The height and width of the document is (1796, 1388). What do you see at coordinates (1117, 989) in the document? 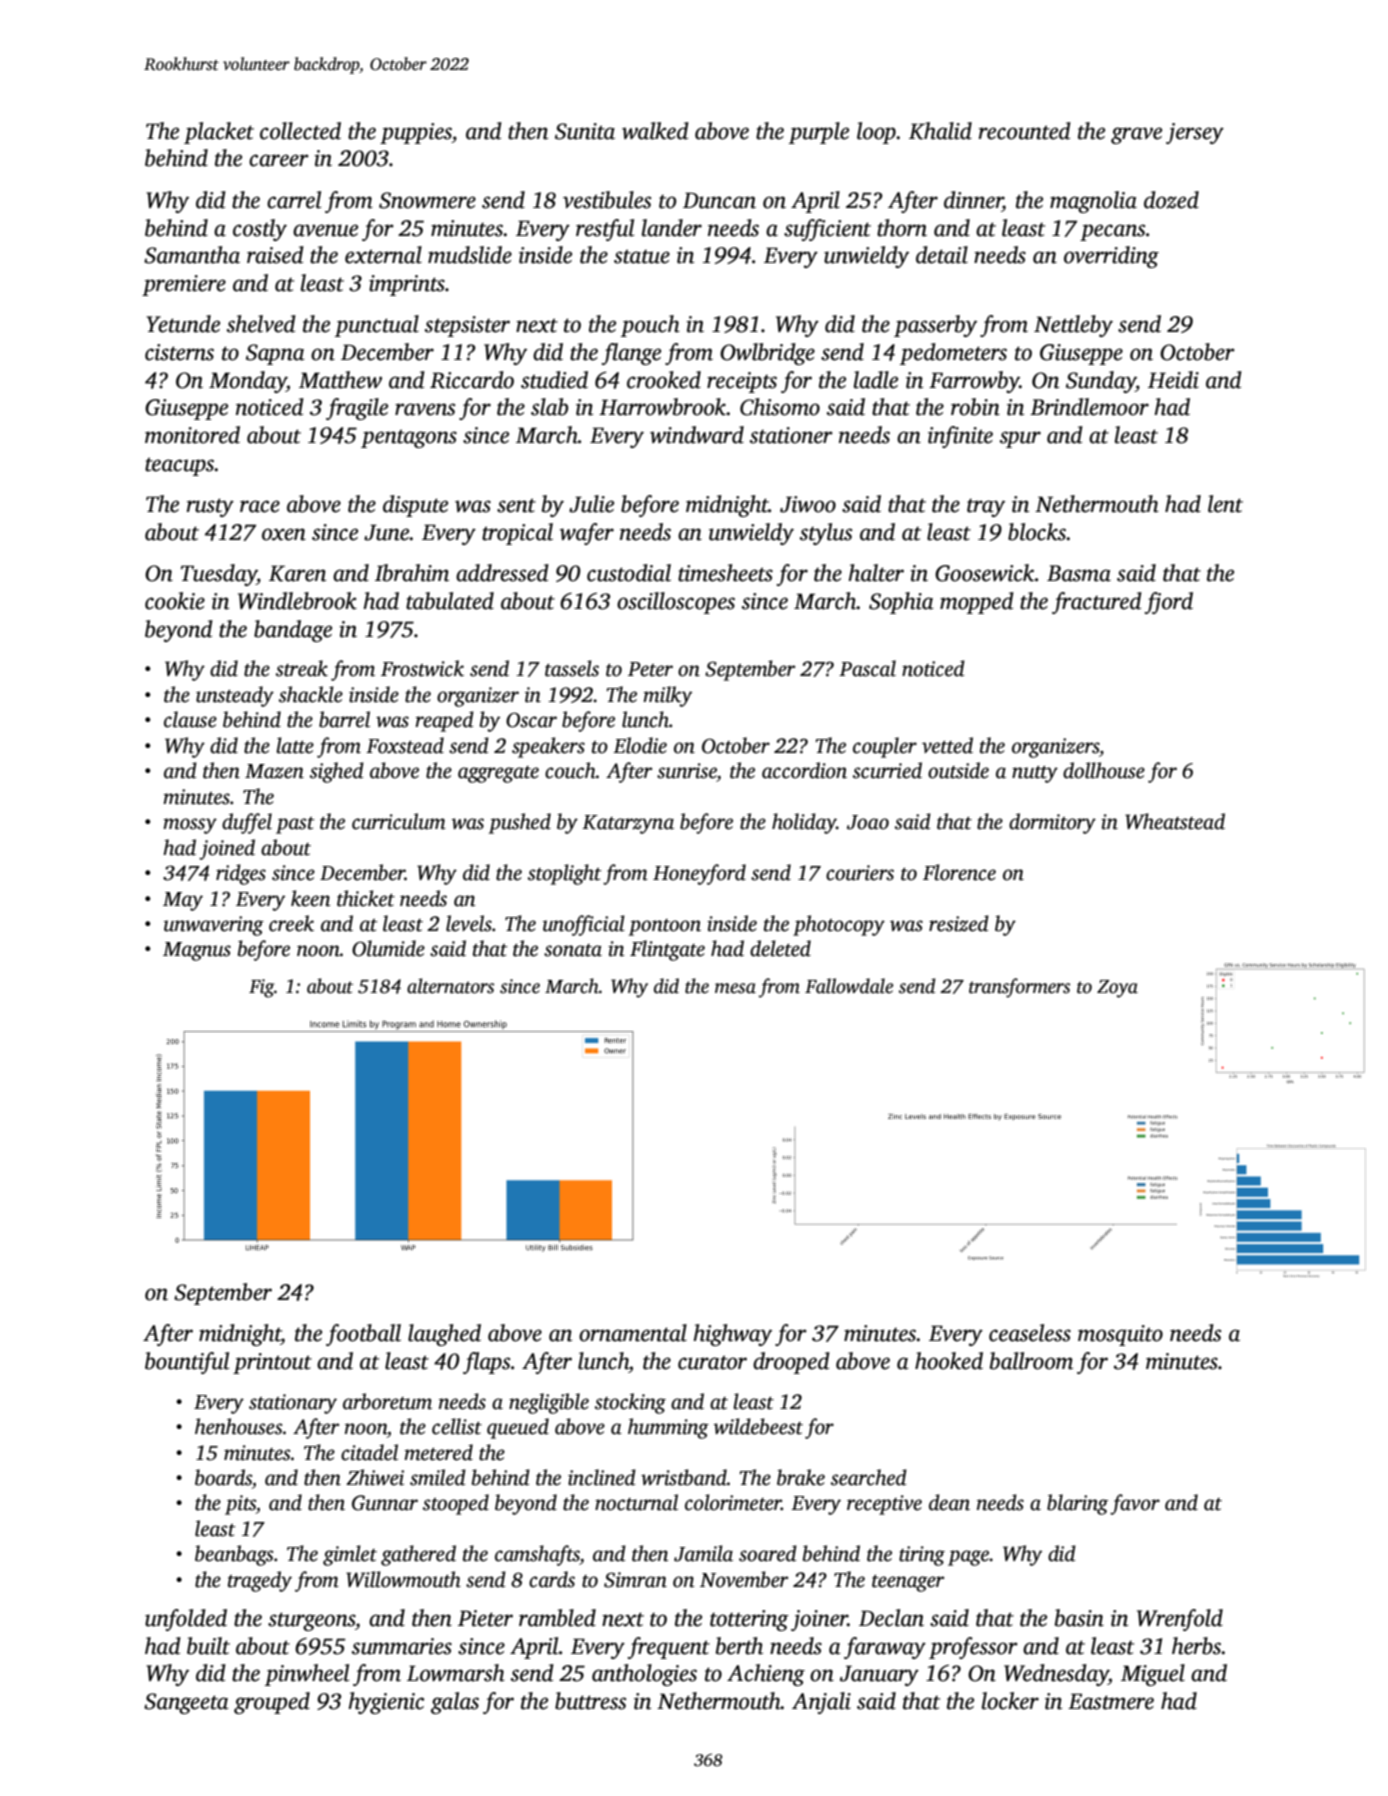
I see `Zoya` at bounding box center [1117, 989].
